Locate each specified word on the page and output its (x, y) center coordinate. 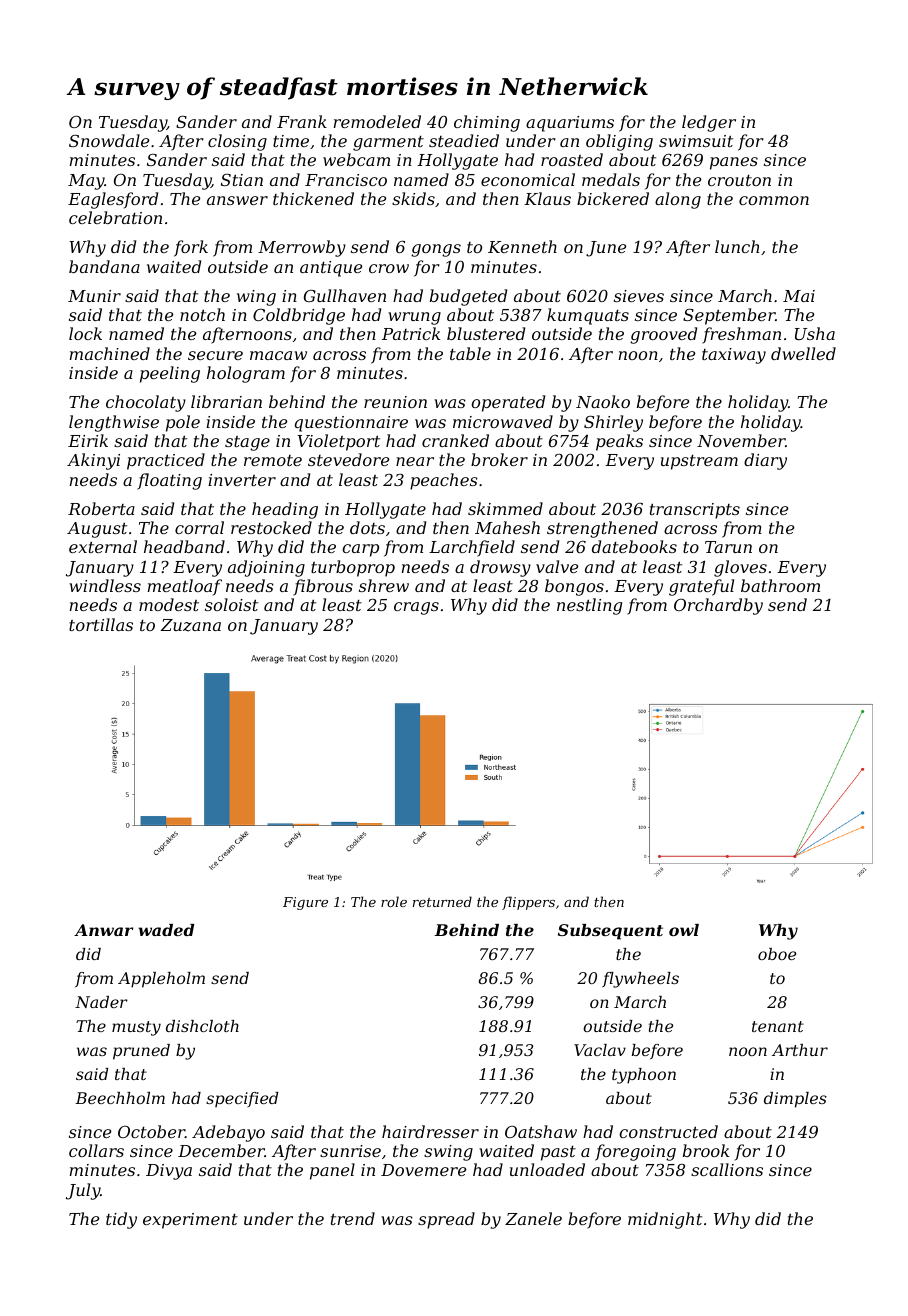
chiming (487, 123)
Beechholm (120, 1098)
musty (136, 1028)
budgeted (468, 297)
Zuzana (190, 625)
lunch (737, 246)
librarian (226, 401)
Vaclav (600, 1050)
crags (416, 608)
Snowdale (109, 140)
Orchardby (718, 606)
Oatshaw (541, 1131)
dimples (795, 1100)
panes (734, 163)
